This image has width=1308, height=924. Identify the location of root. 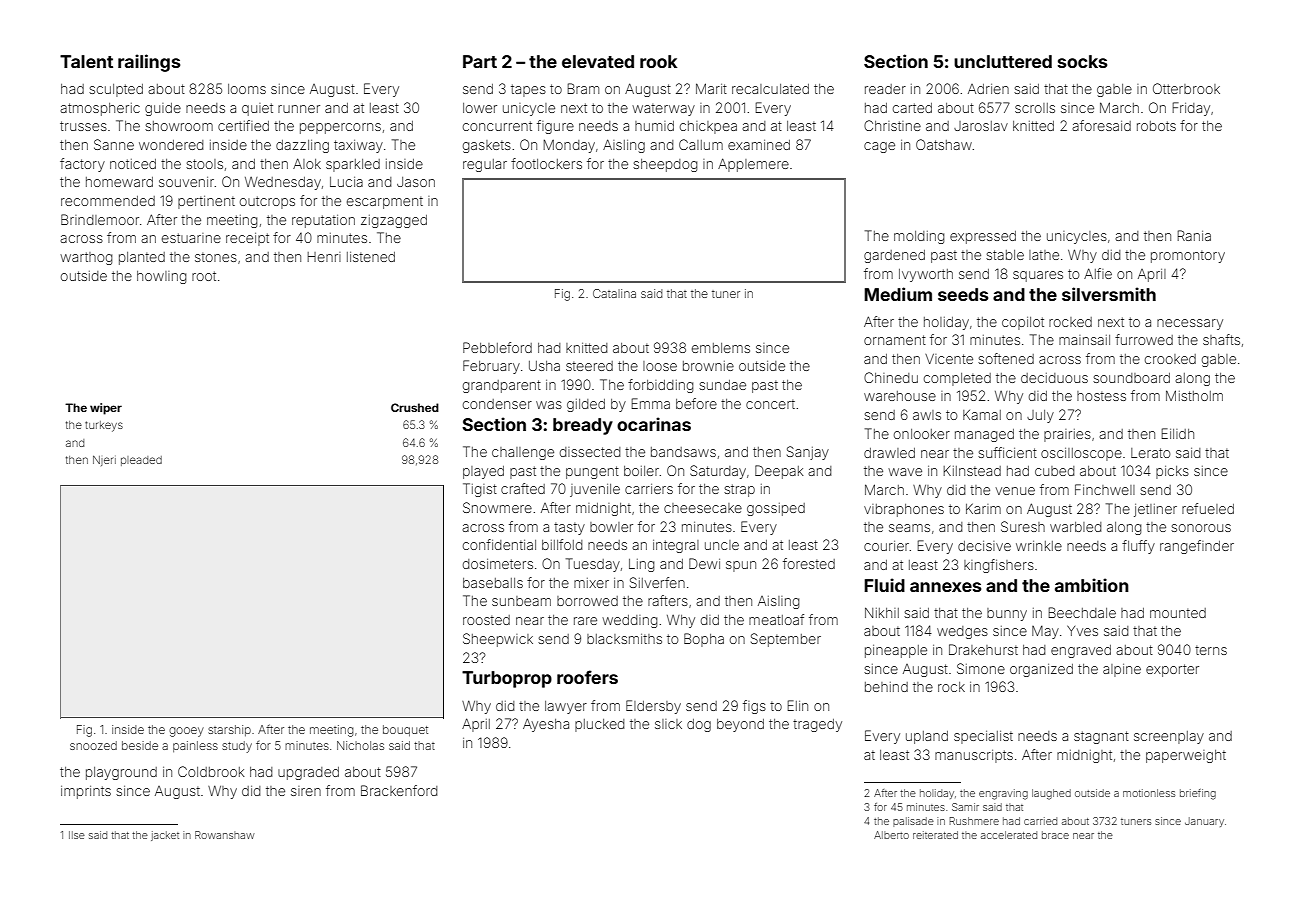
(204, 276).
